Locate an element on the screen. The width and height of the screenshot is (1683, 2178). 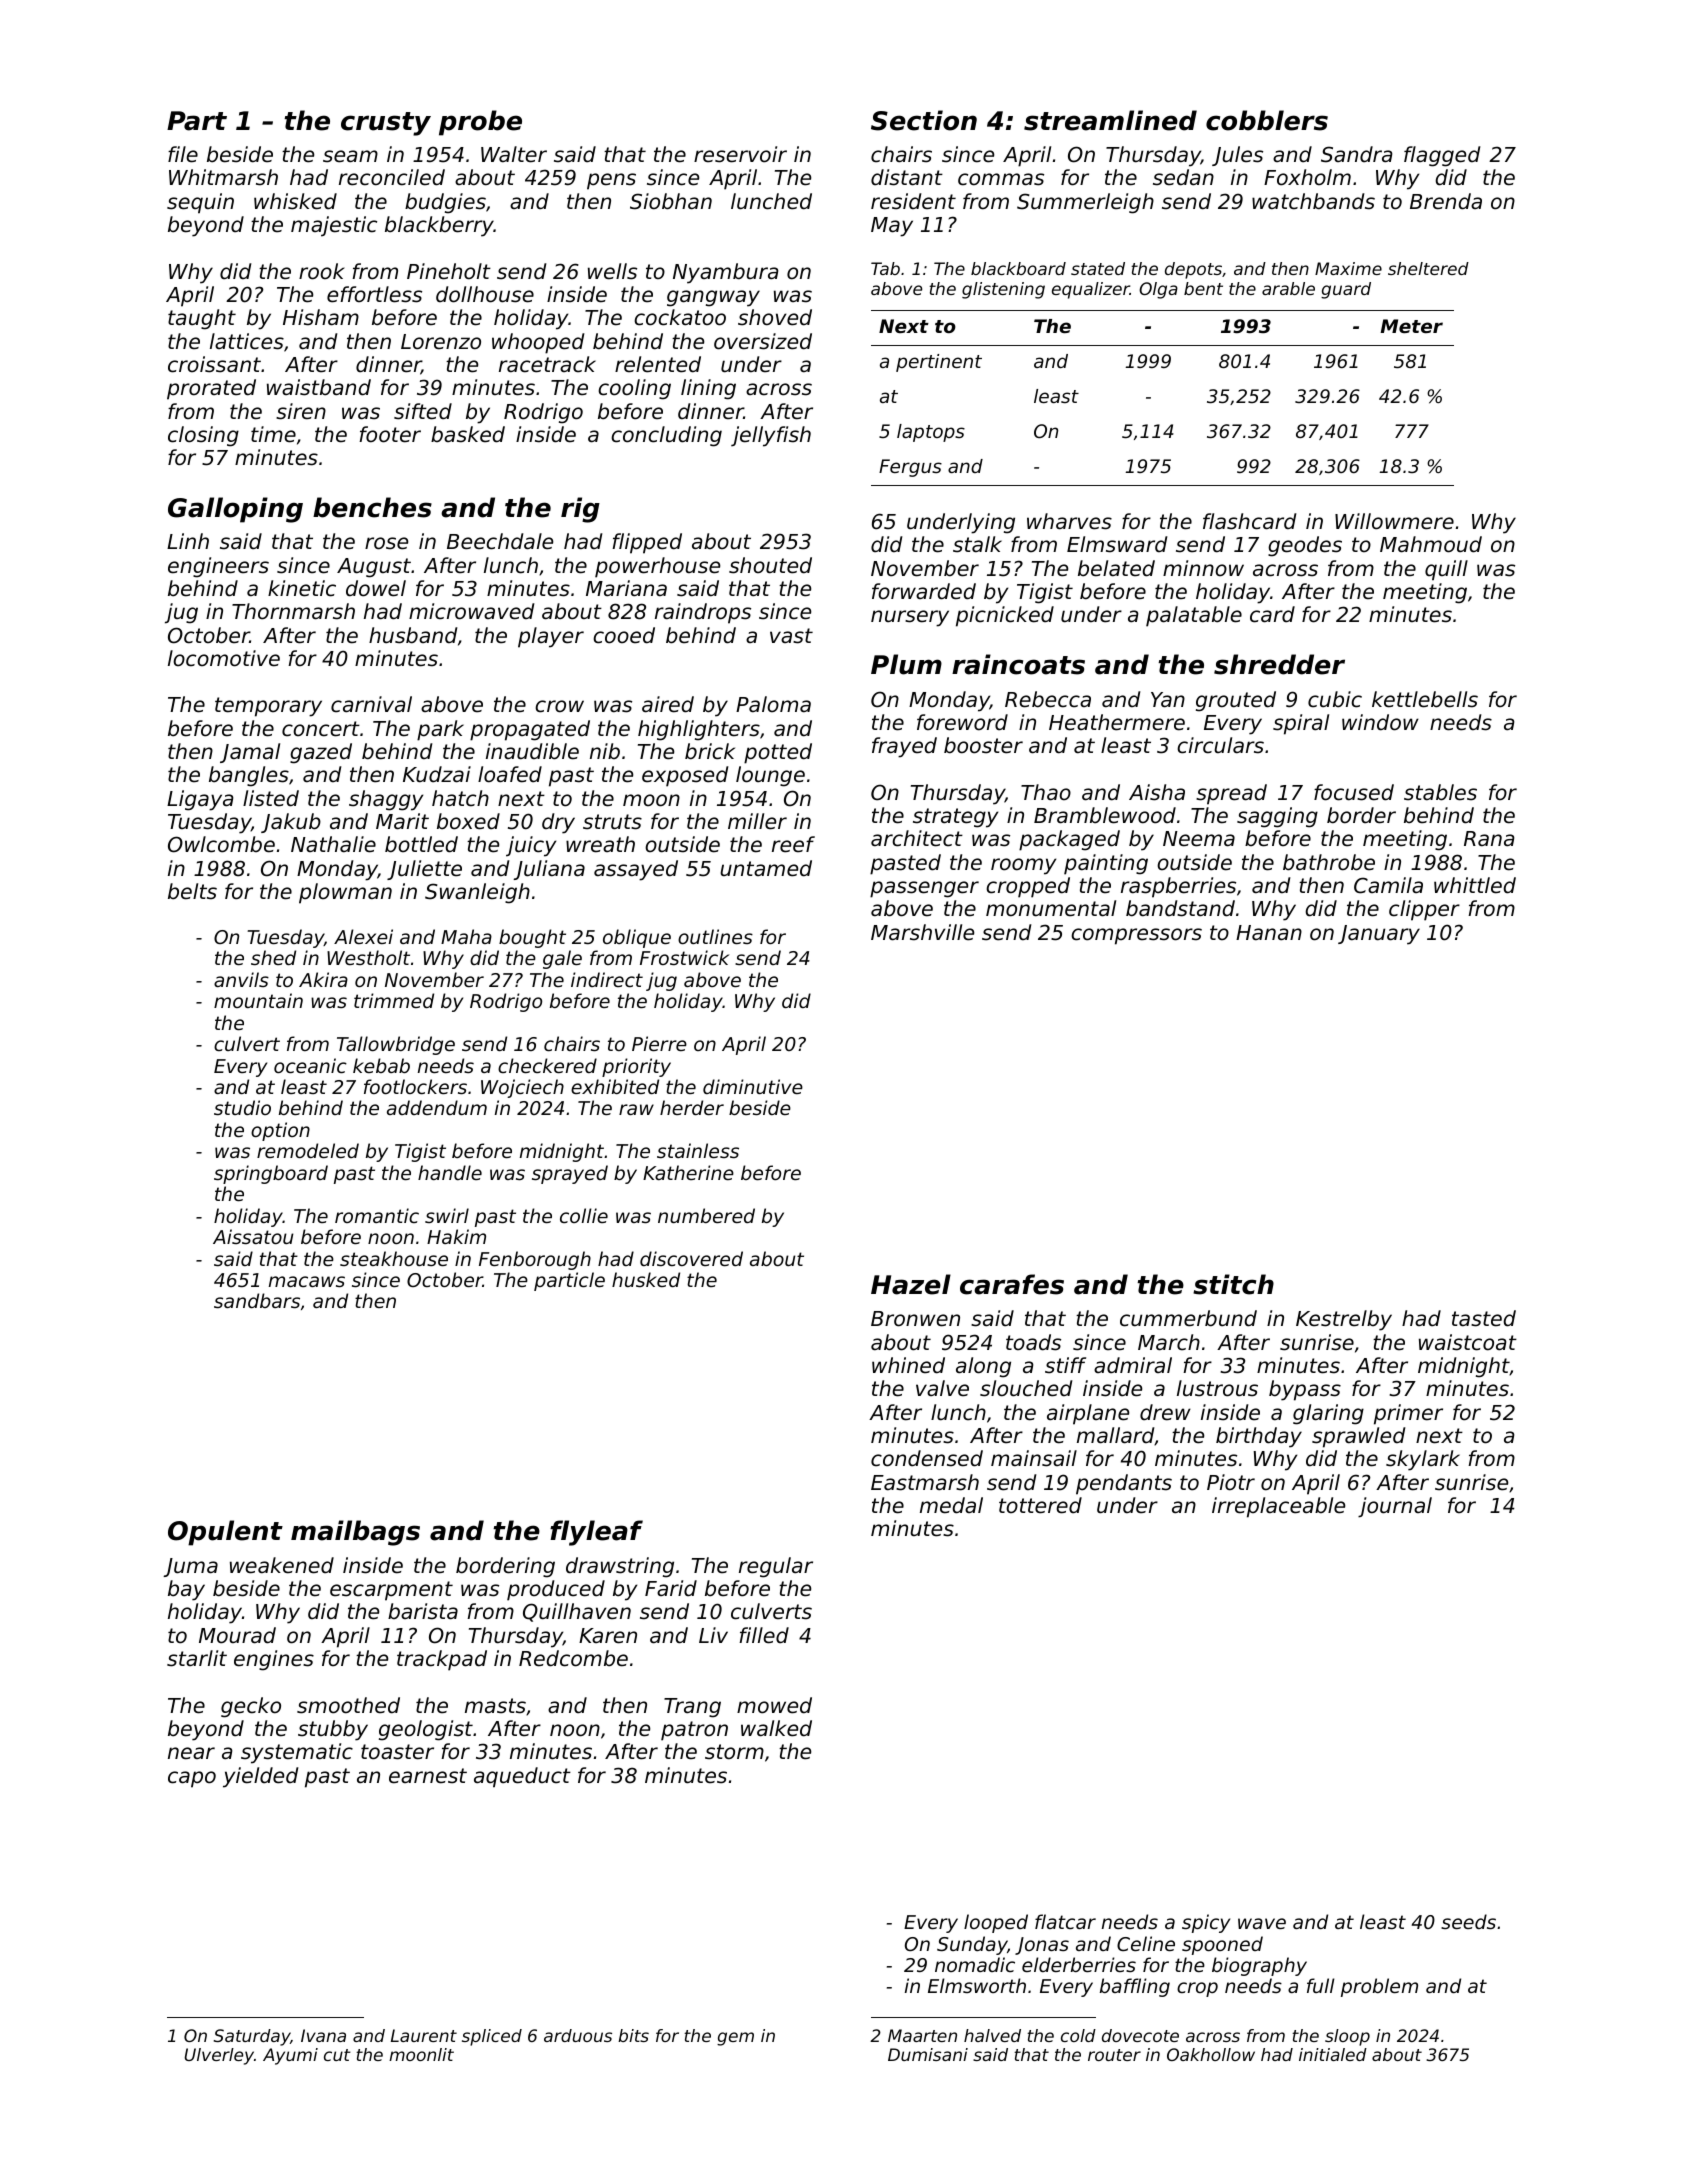
reef is located at coordinates (793, 844).
